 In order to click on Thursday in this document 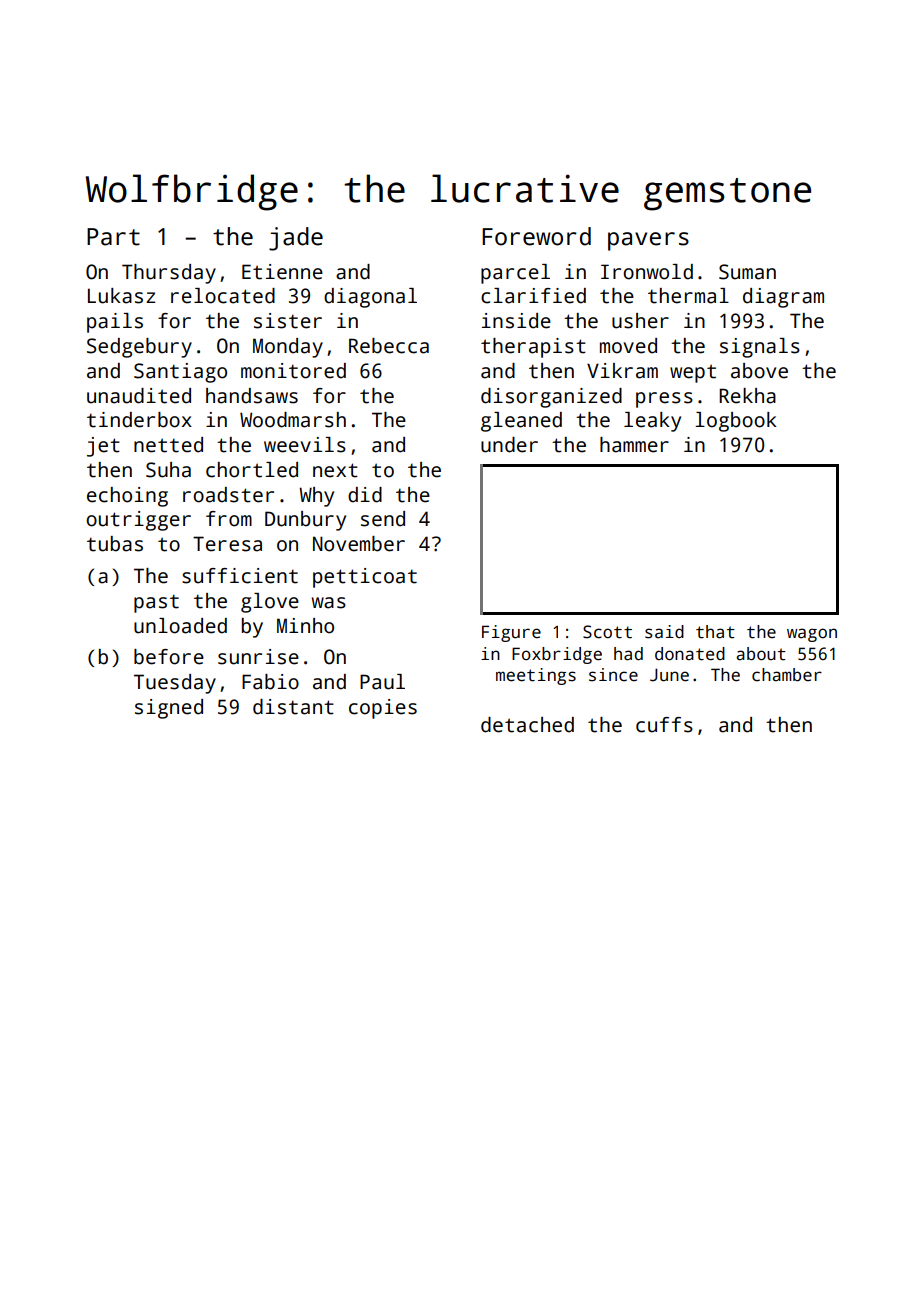, I will do `click(169, 274)`.
